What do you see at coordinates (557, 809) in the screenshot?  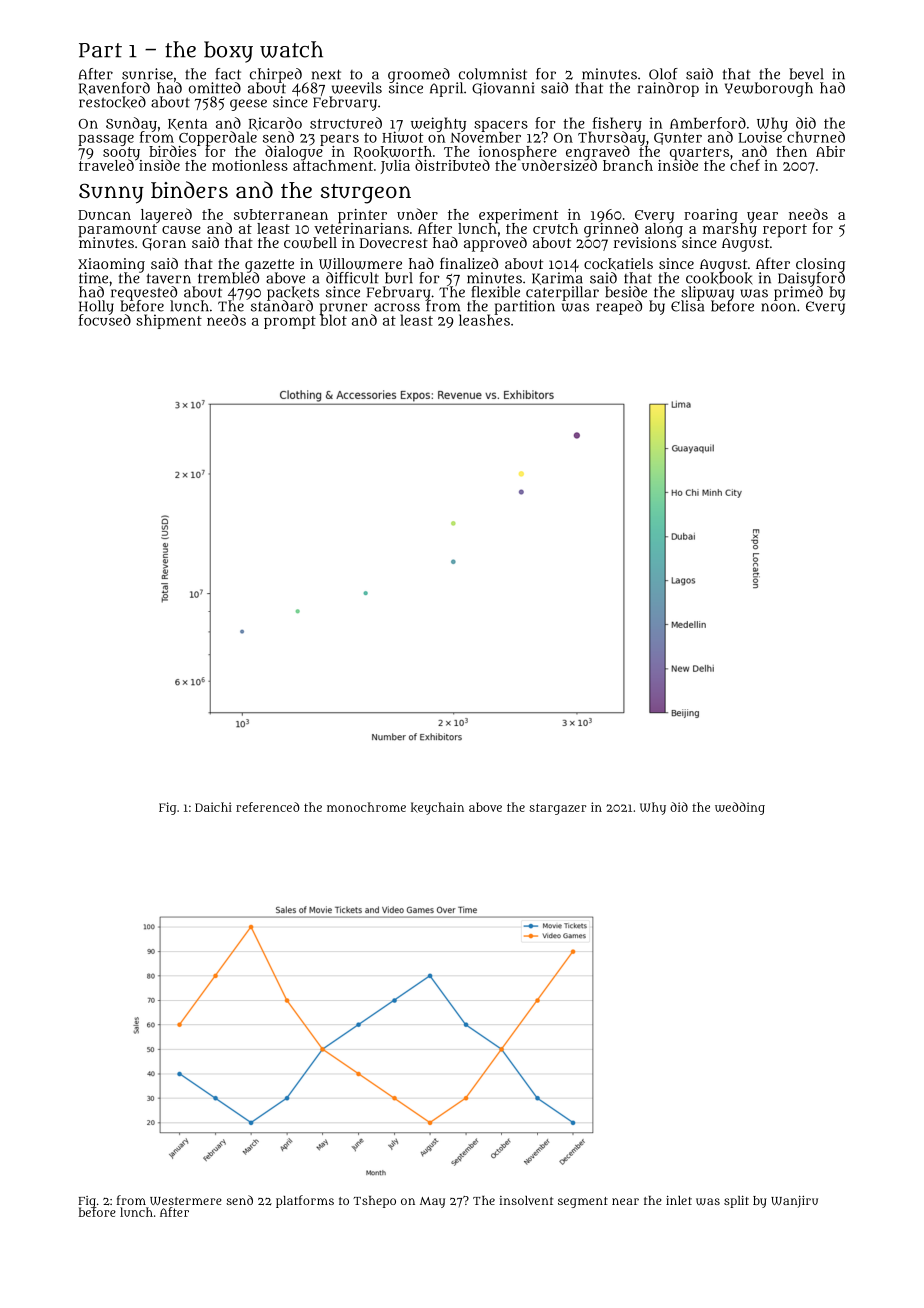 I see `stargazer` at bounding box center [557, 809].
